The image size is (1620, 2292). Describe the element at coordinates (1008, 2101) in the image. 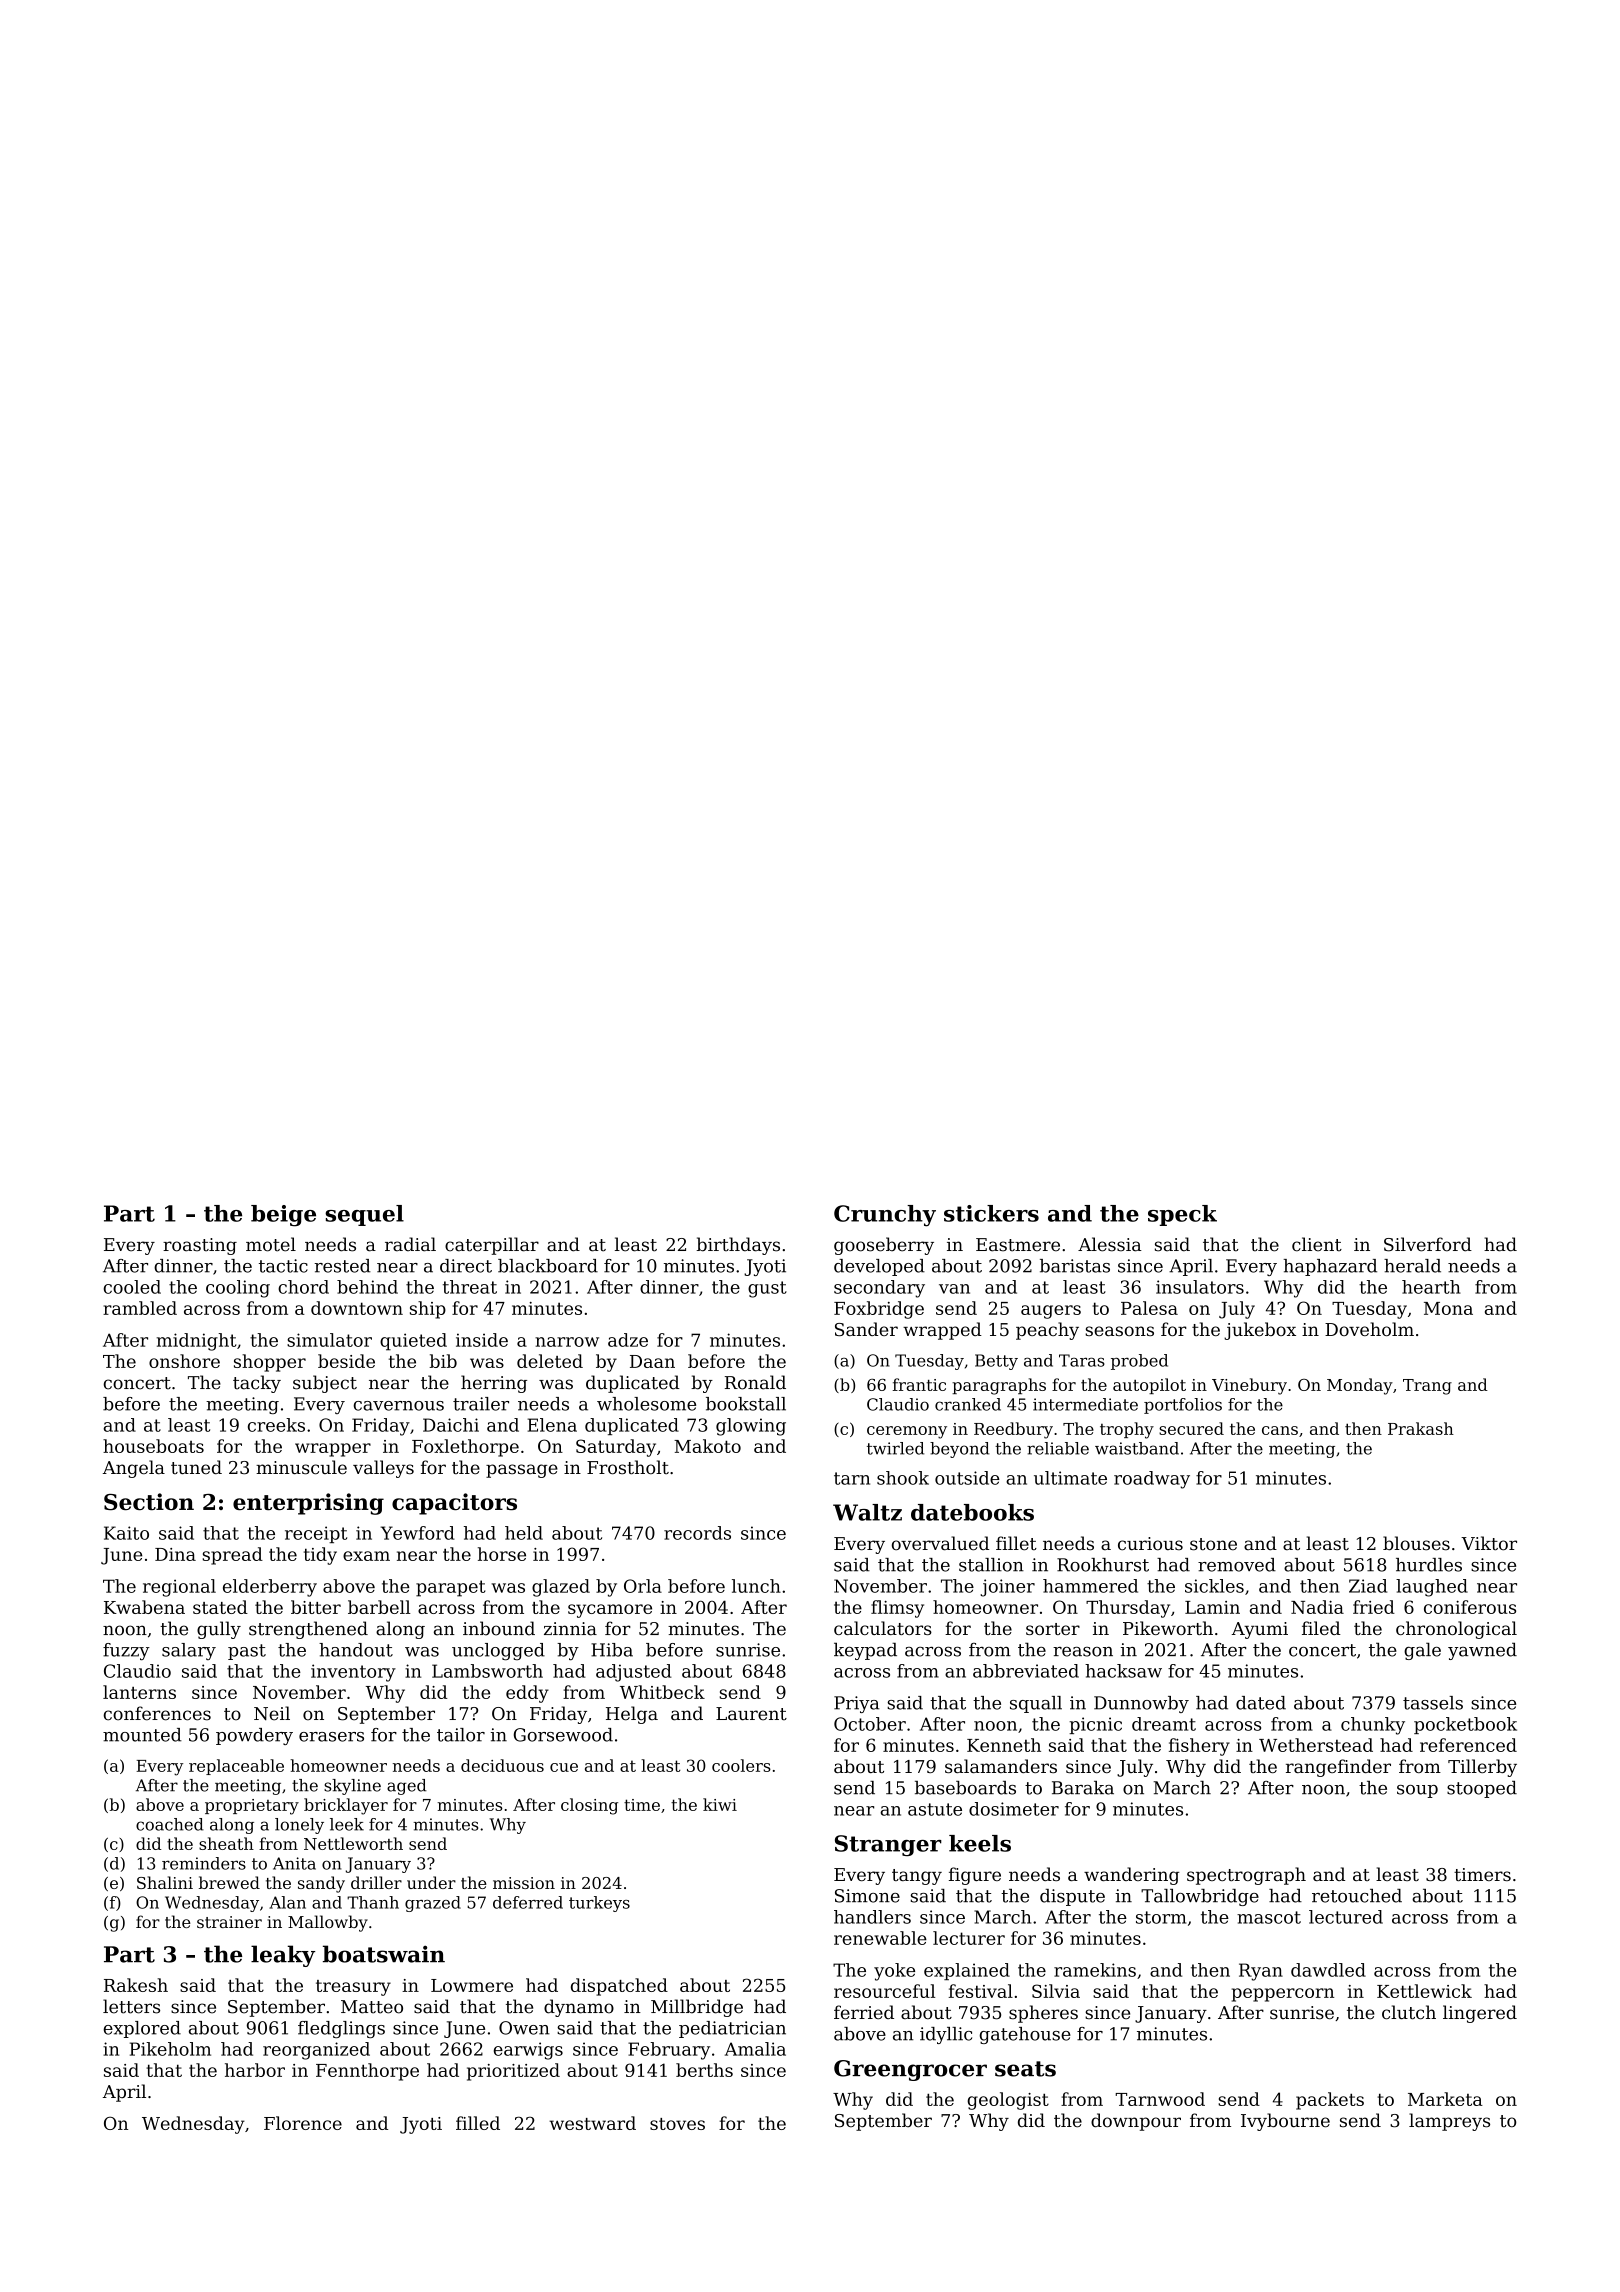

I see `geologist` at that location.
